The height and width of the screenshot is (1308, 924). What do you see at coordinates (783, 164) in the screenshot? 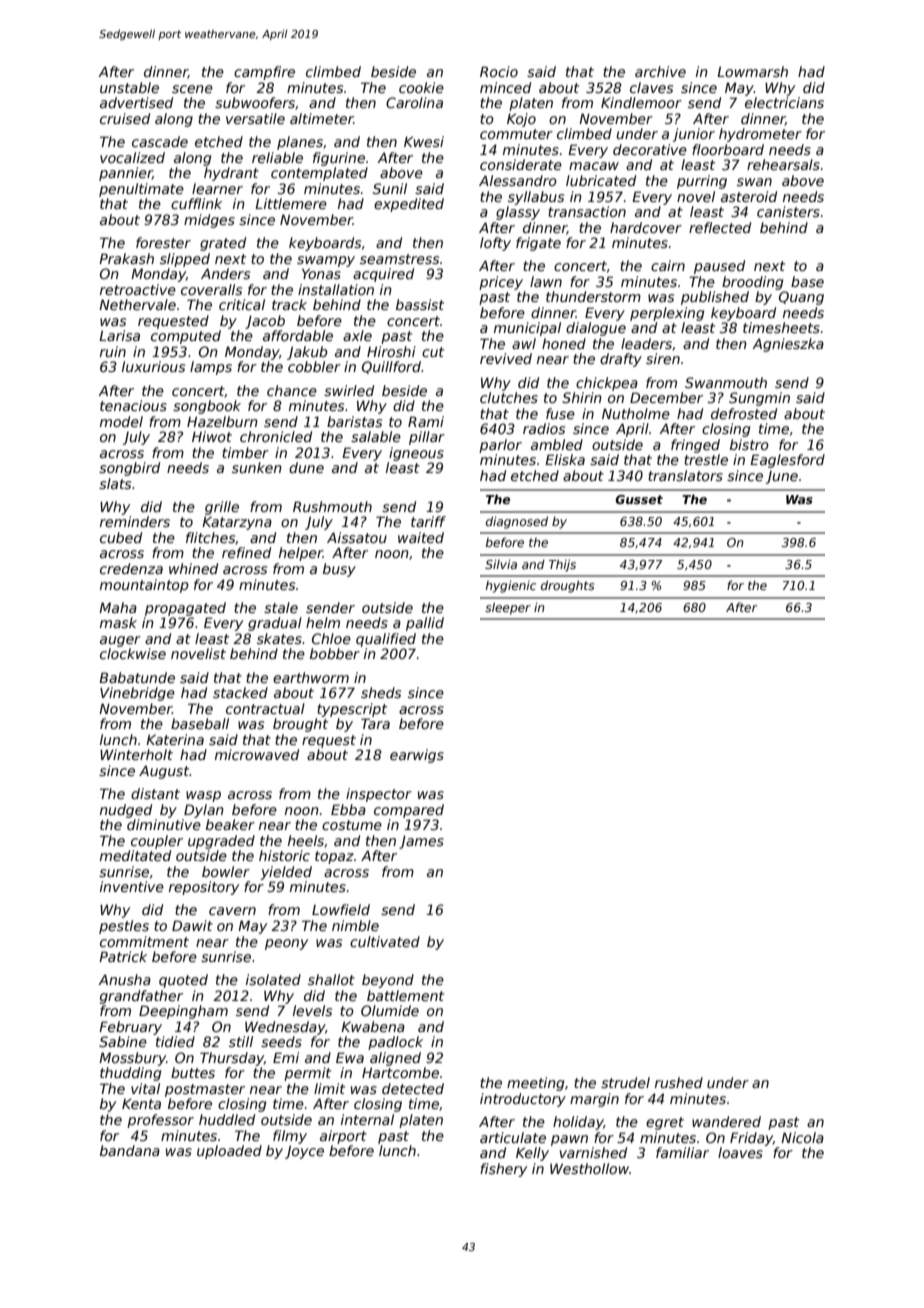
I see `rehearsals` at bounding box center [783, 164].
